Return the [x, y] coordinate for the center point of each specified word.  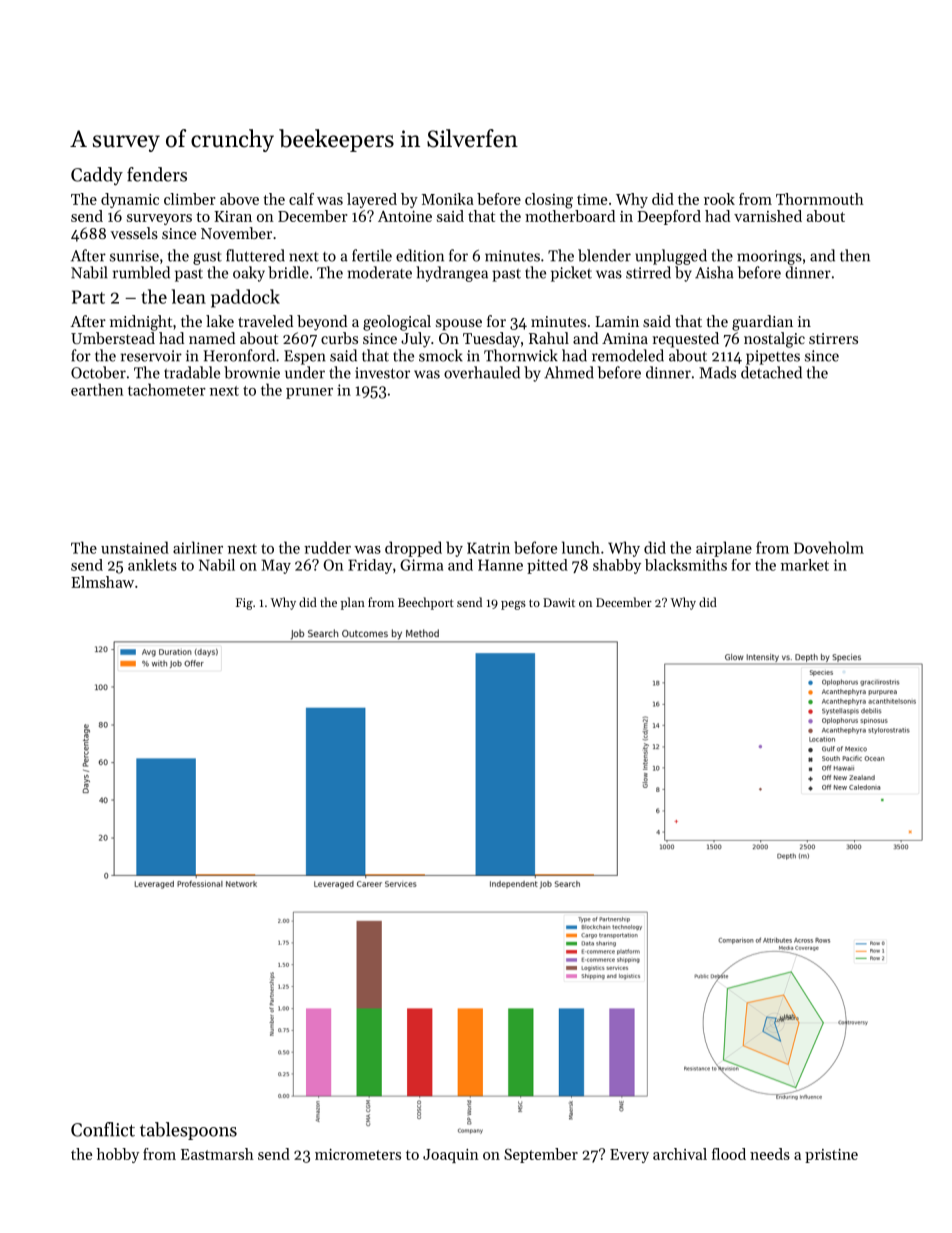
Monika [448, 199]
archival [680, 1154]
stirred [648, 272]
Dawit [559, 602]
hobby [118, 1155]
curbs [339, 338]
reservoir [151, 356]
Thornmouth [820, 199]
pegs [513, 605]
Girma [421, 565]
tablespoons [188, 1131]
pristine [831, 1156]
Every [629, 1156]
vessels [134, 233]
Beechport [426, 603]
